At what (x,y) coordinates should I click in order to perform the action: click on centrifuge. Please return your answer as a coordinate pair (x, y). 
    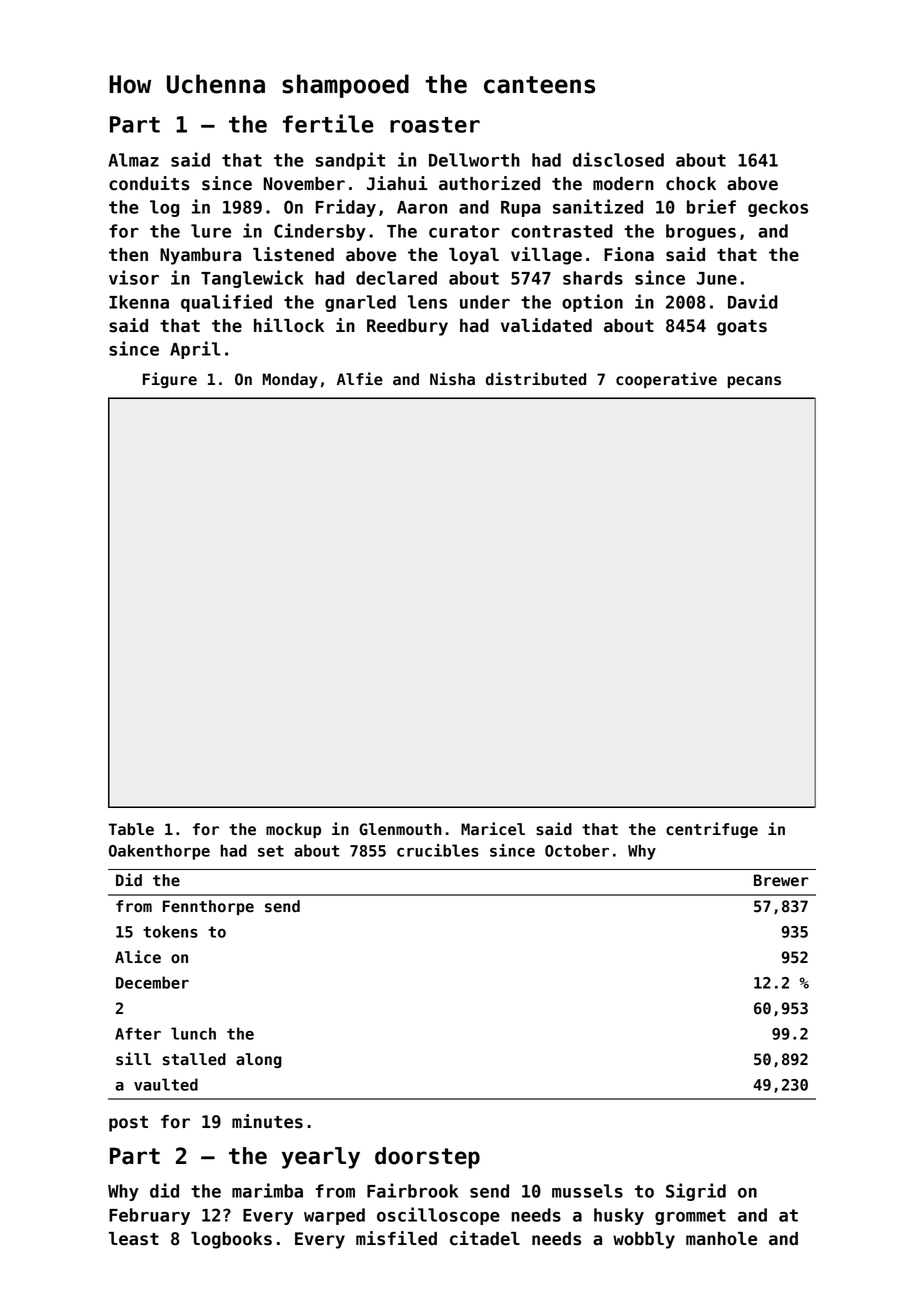
    Looking at the image, I should click on (712, 830).
